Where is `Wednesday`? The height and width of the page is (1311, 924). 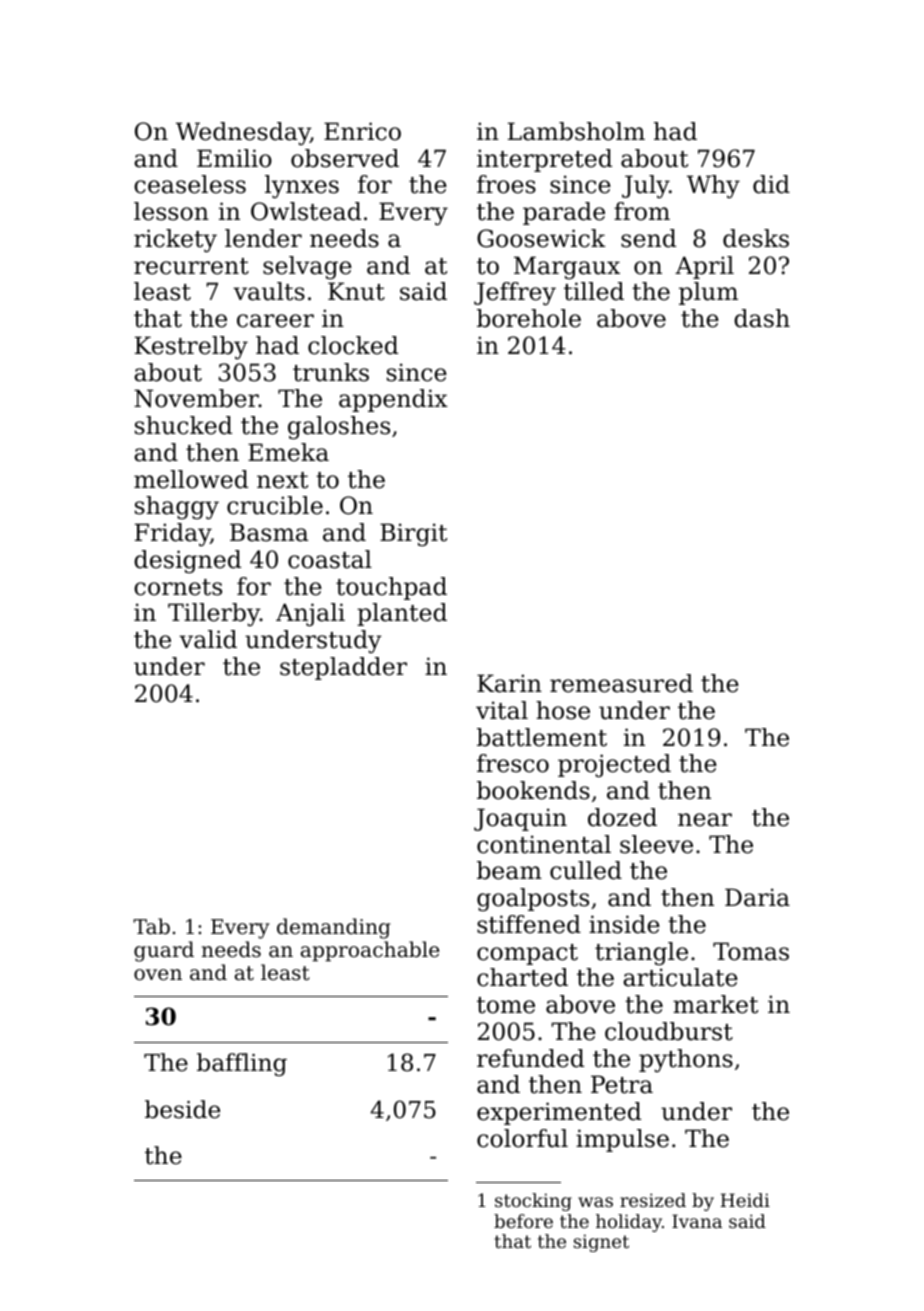 Wednesday is located at coordinates (243, 133).
